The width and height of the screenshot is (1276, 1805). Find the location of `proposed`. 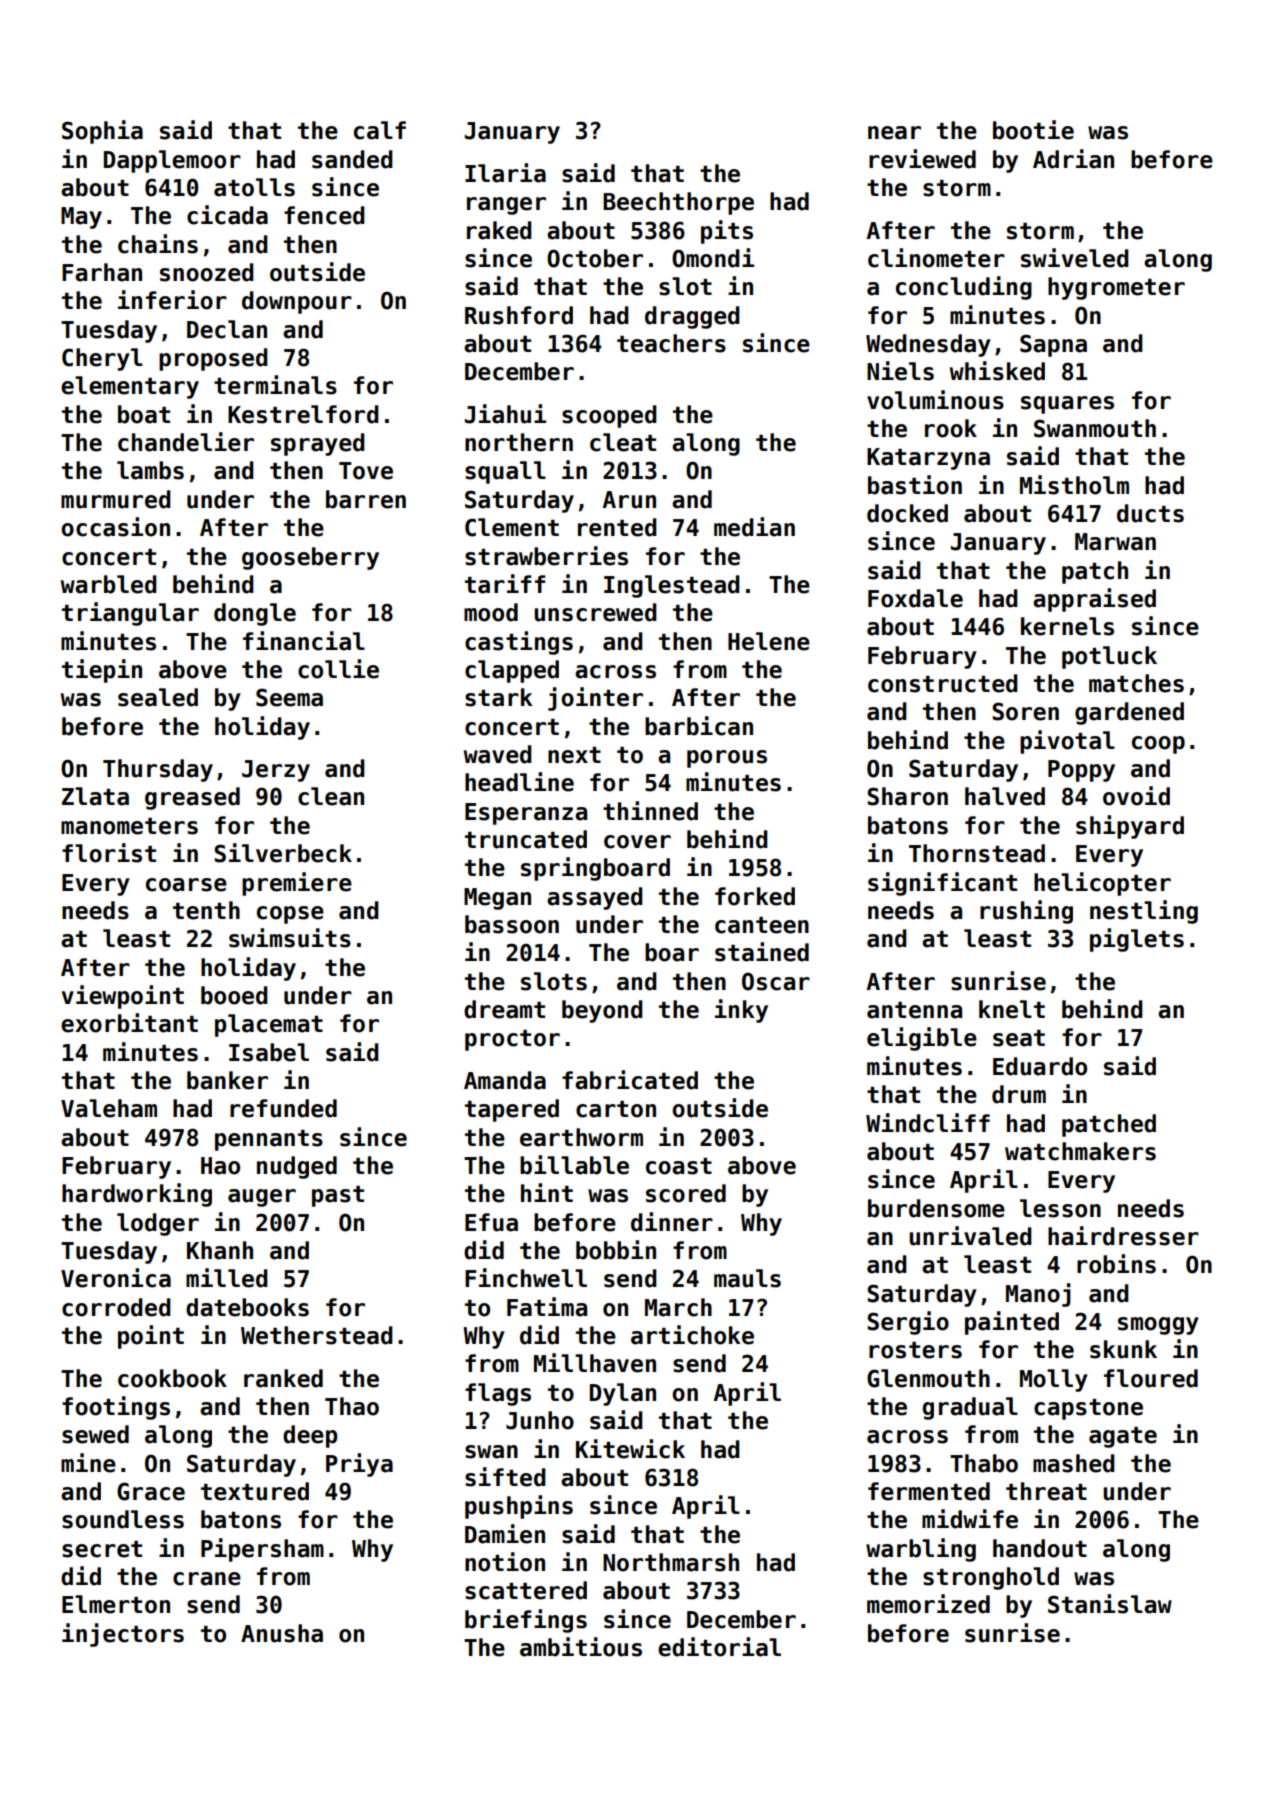

proposed is located at coordinates (213, 359).
